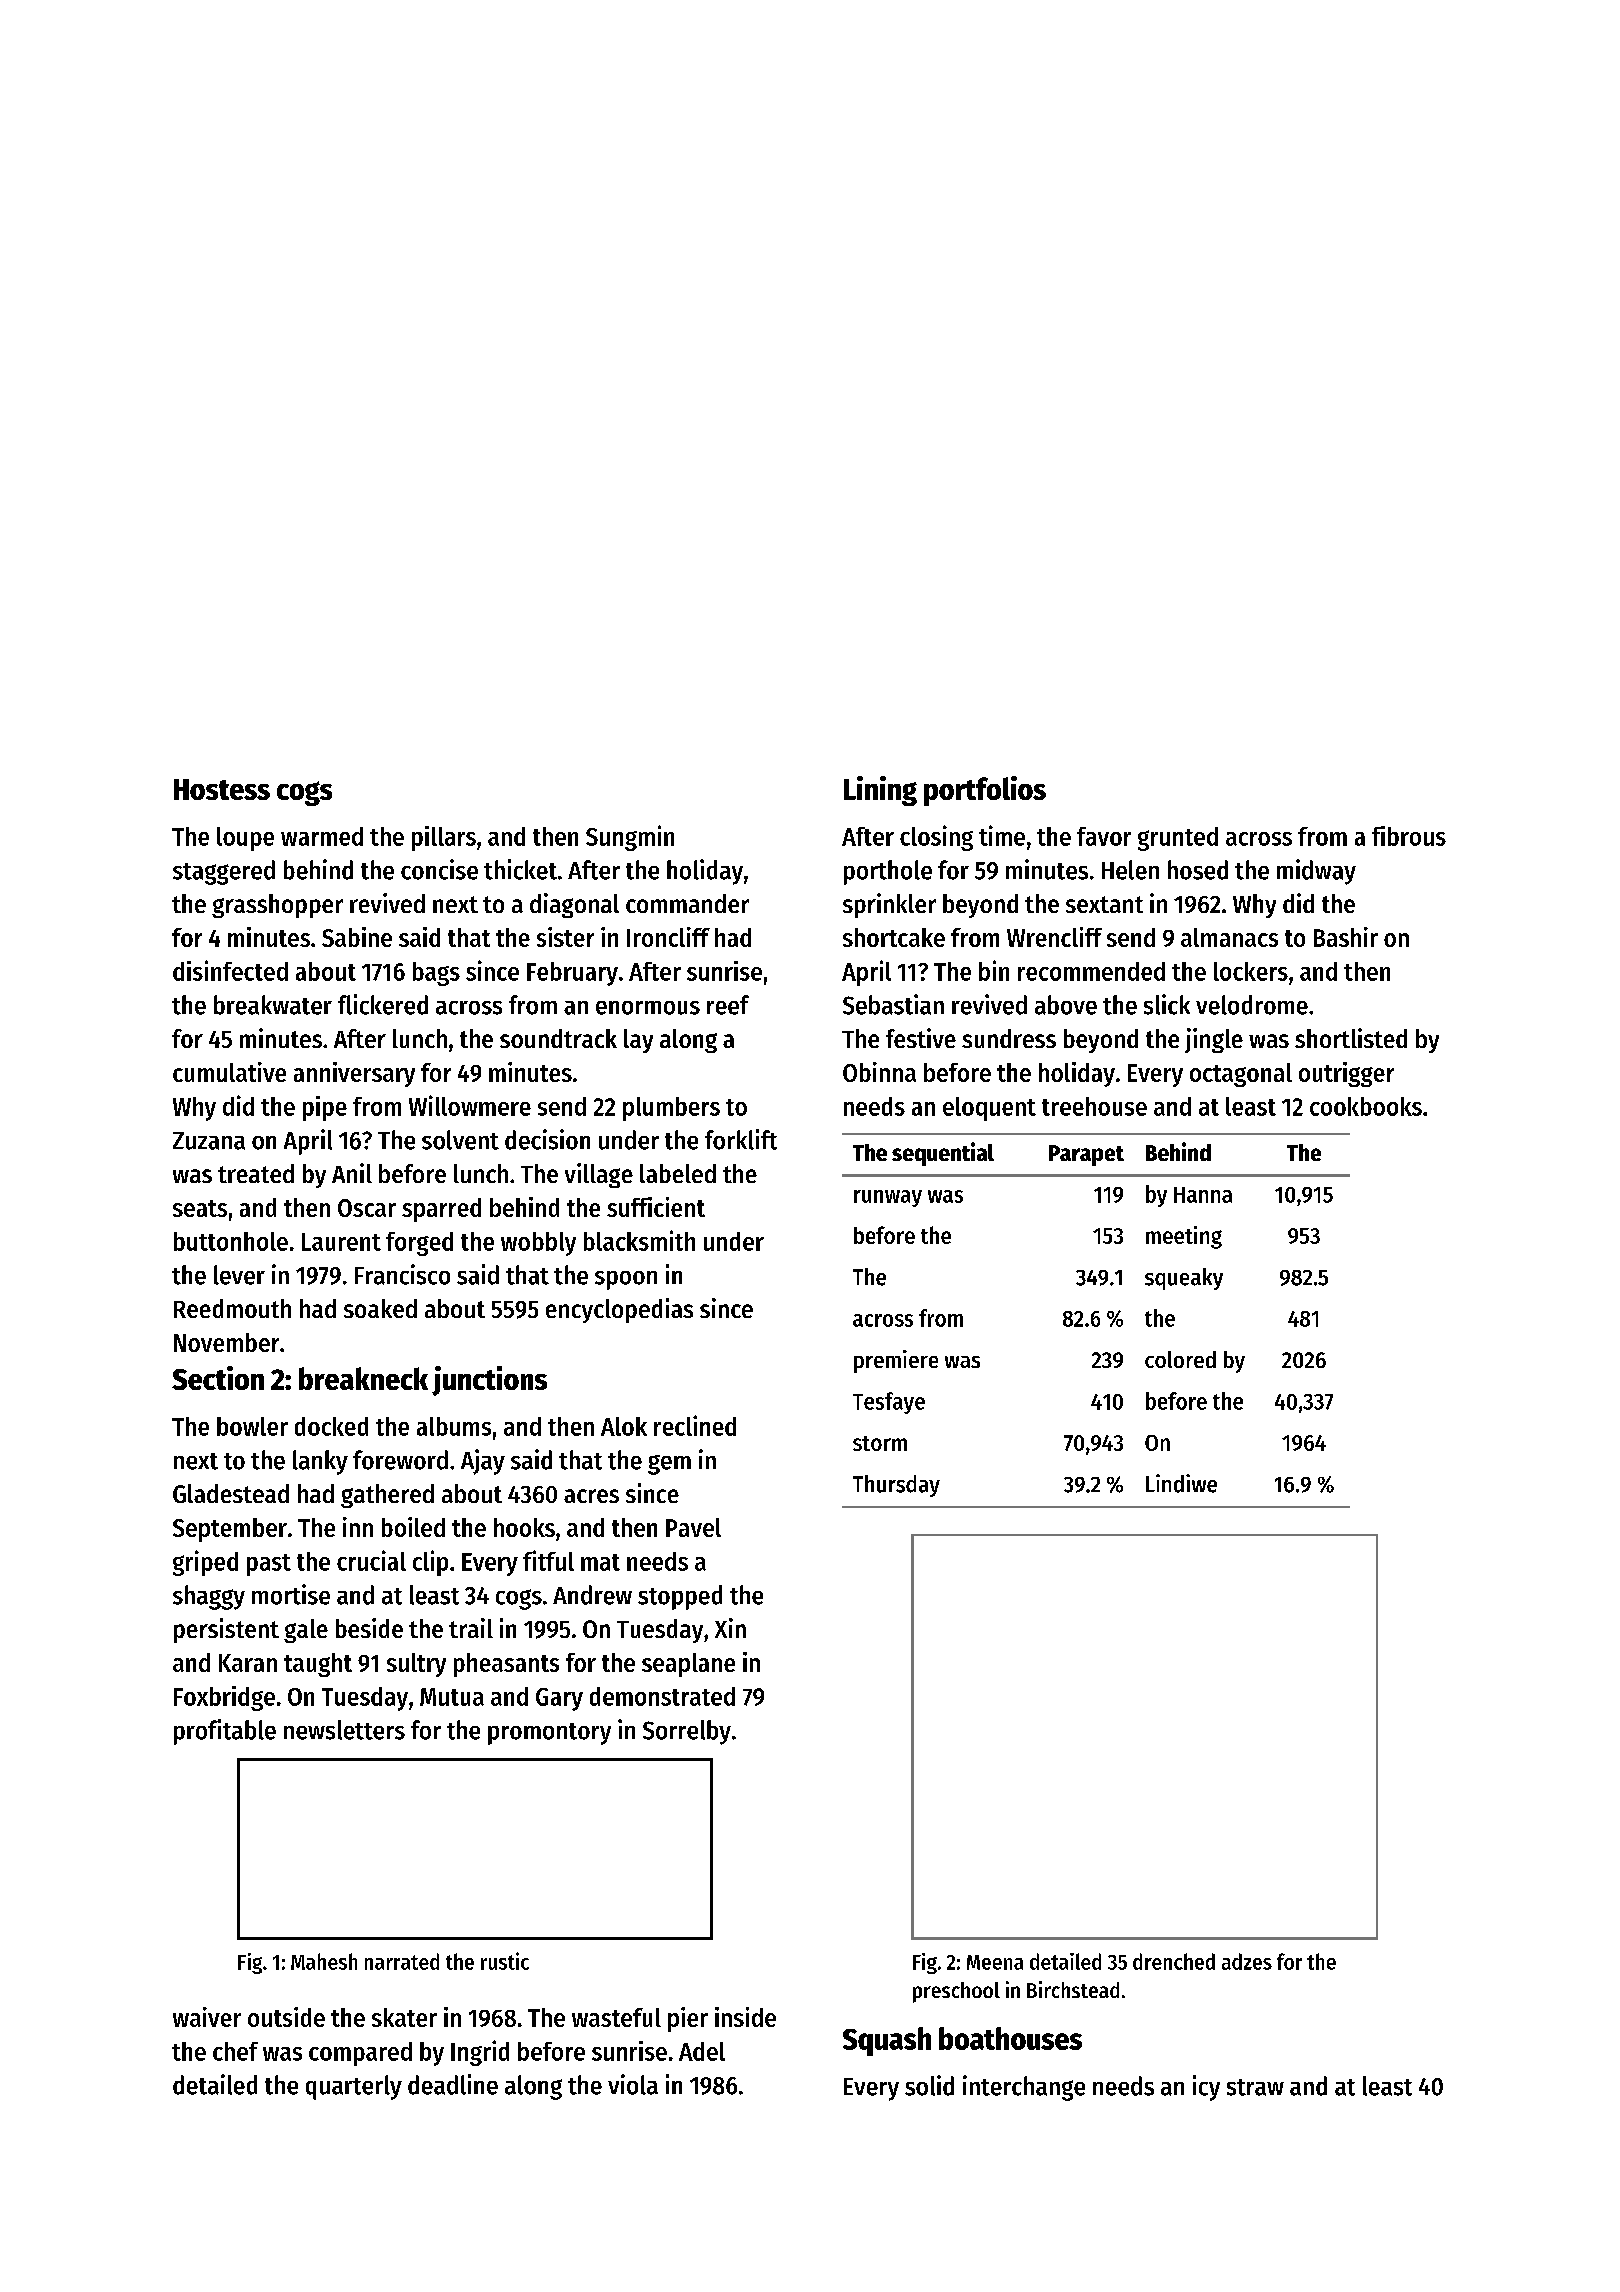 Image resolution: width=1620 pixels, height=2292 pixels. Describe the element at coordinates (371, 1560) in the image. I see `crucial` at that location.
